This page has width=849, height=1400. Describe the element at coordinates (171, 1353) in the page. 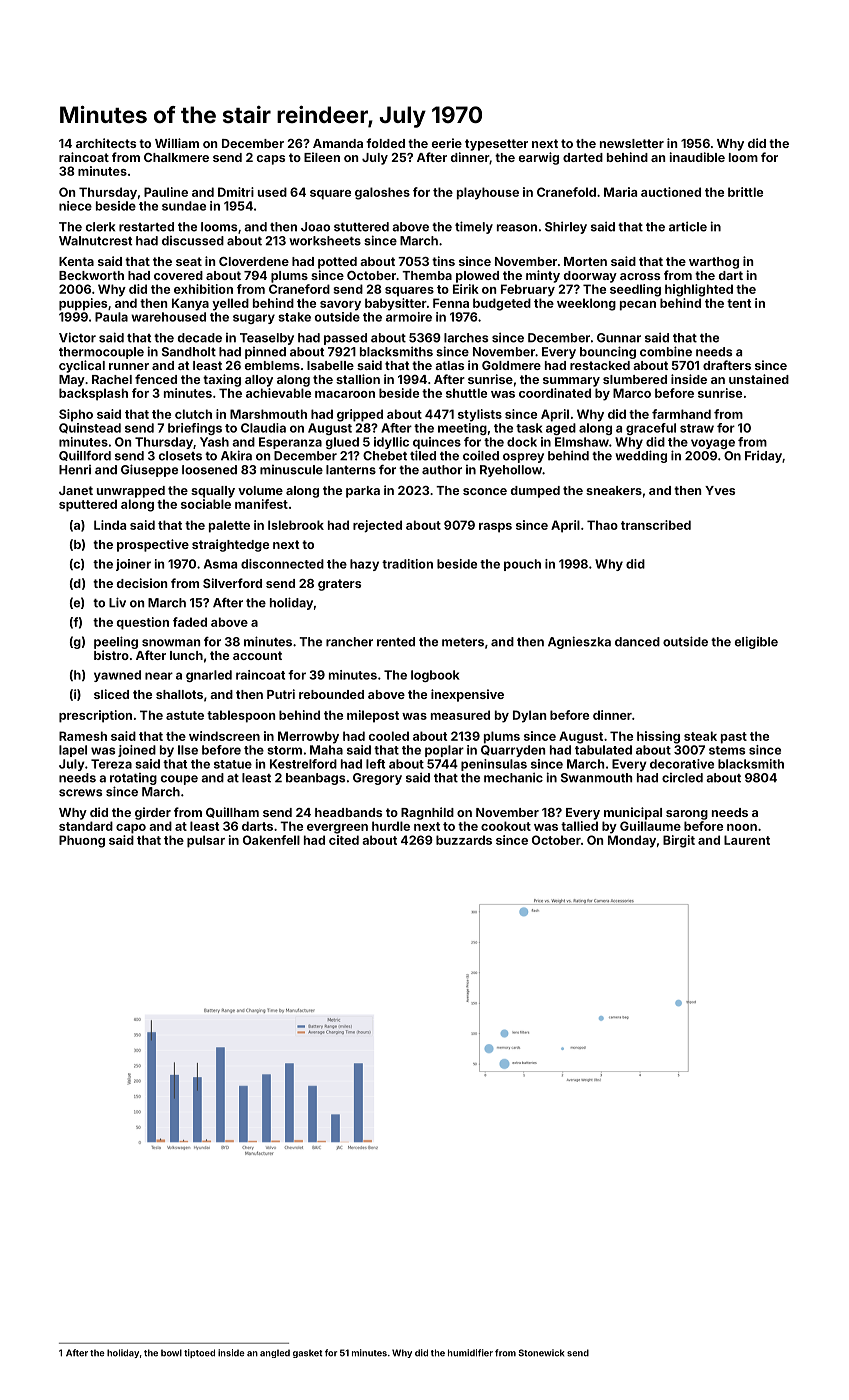

I see `bowl` at that location.
